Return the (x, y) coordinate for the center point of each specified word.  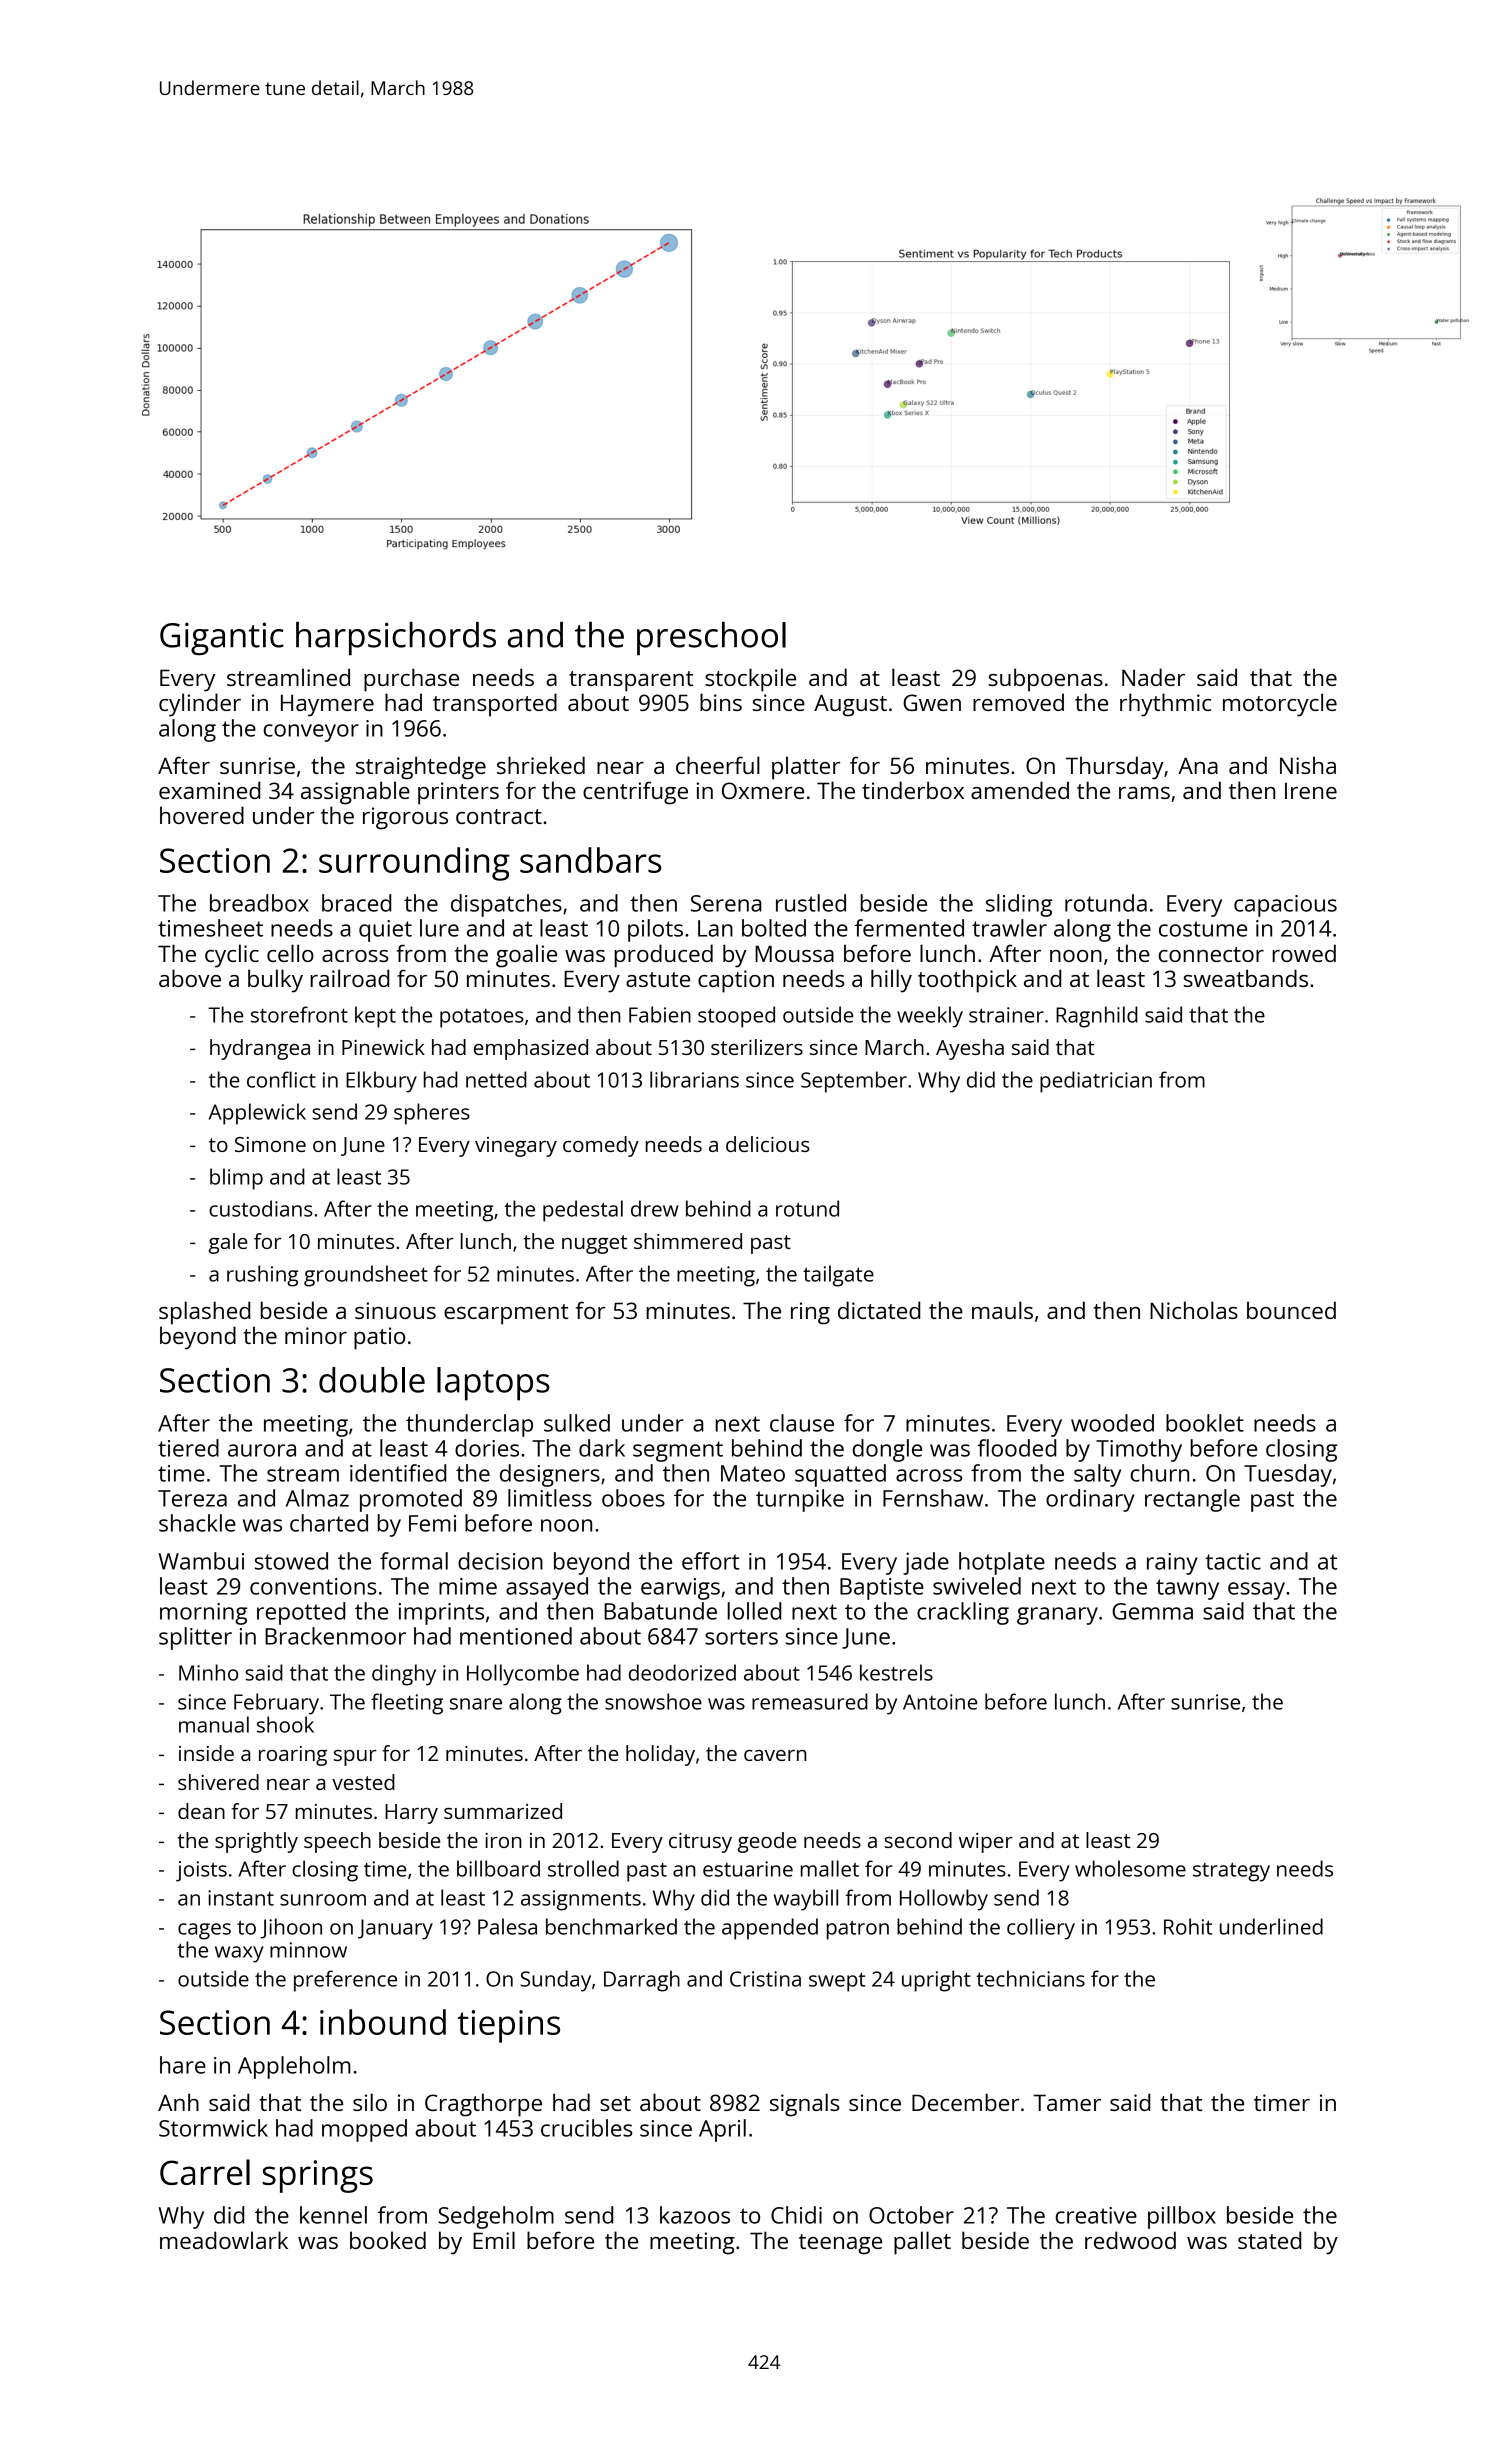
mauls (1002, 1310)
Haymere (327, 705)
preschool (711, 638)
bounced (1291, 1310)
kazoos (695, 2215)
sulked (577, 1423)
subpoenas (1046, 680)
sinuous (395, 1310)
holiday (660, 1755)
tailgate (838, 1276)
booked (388, 2240)
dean (201, 1811)
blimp (236, 1179)
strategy (1231, 1872)
